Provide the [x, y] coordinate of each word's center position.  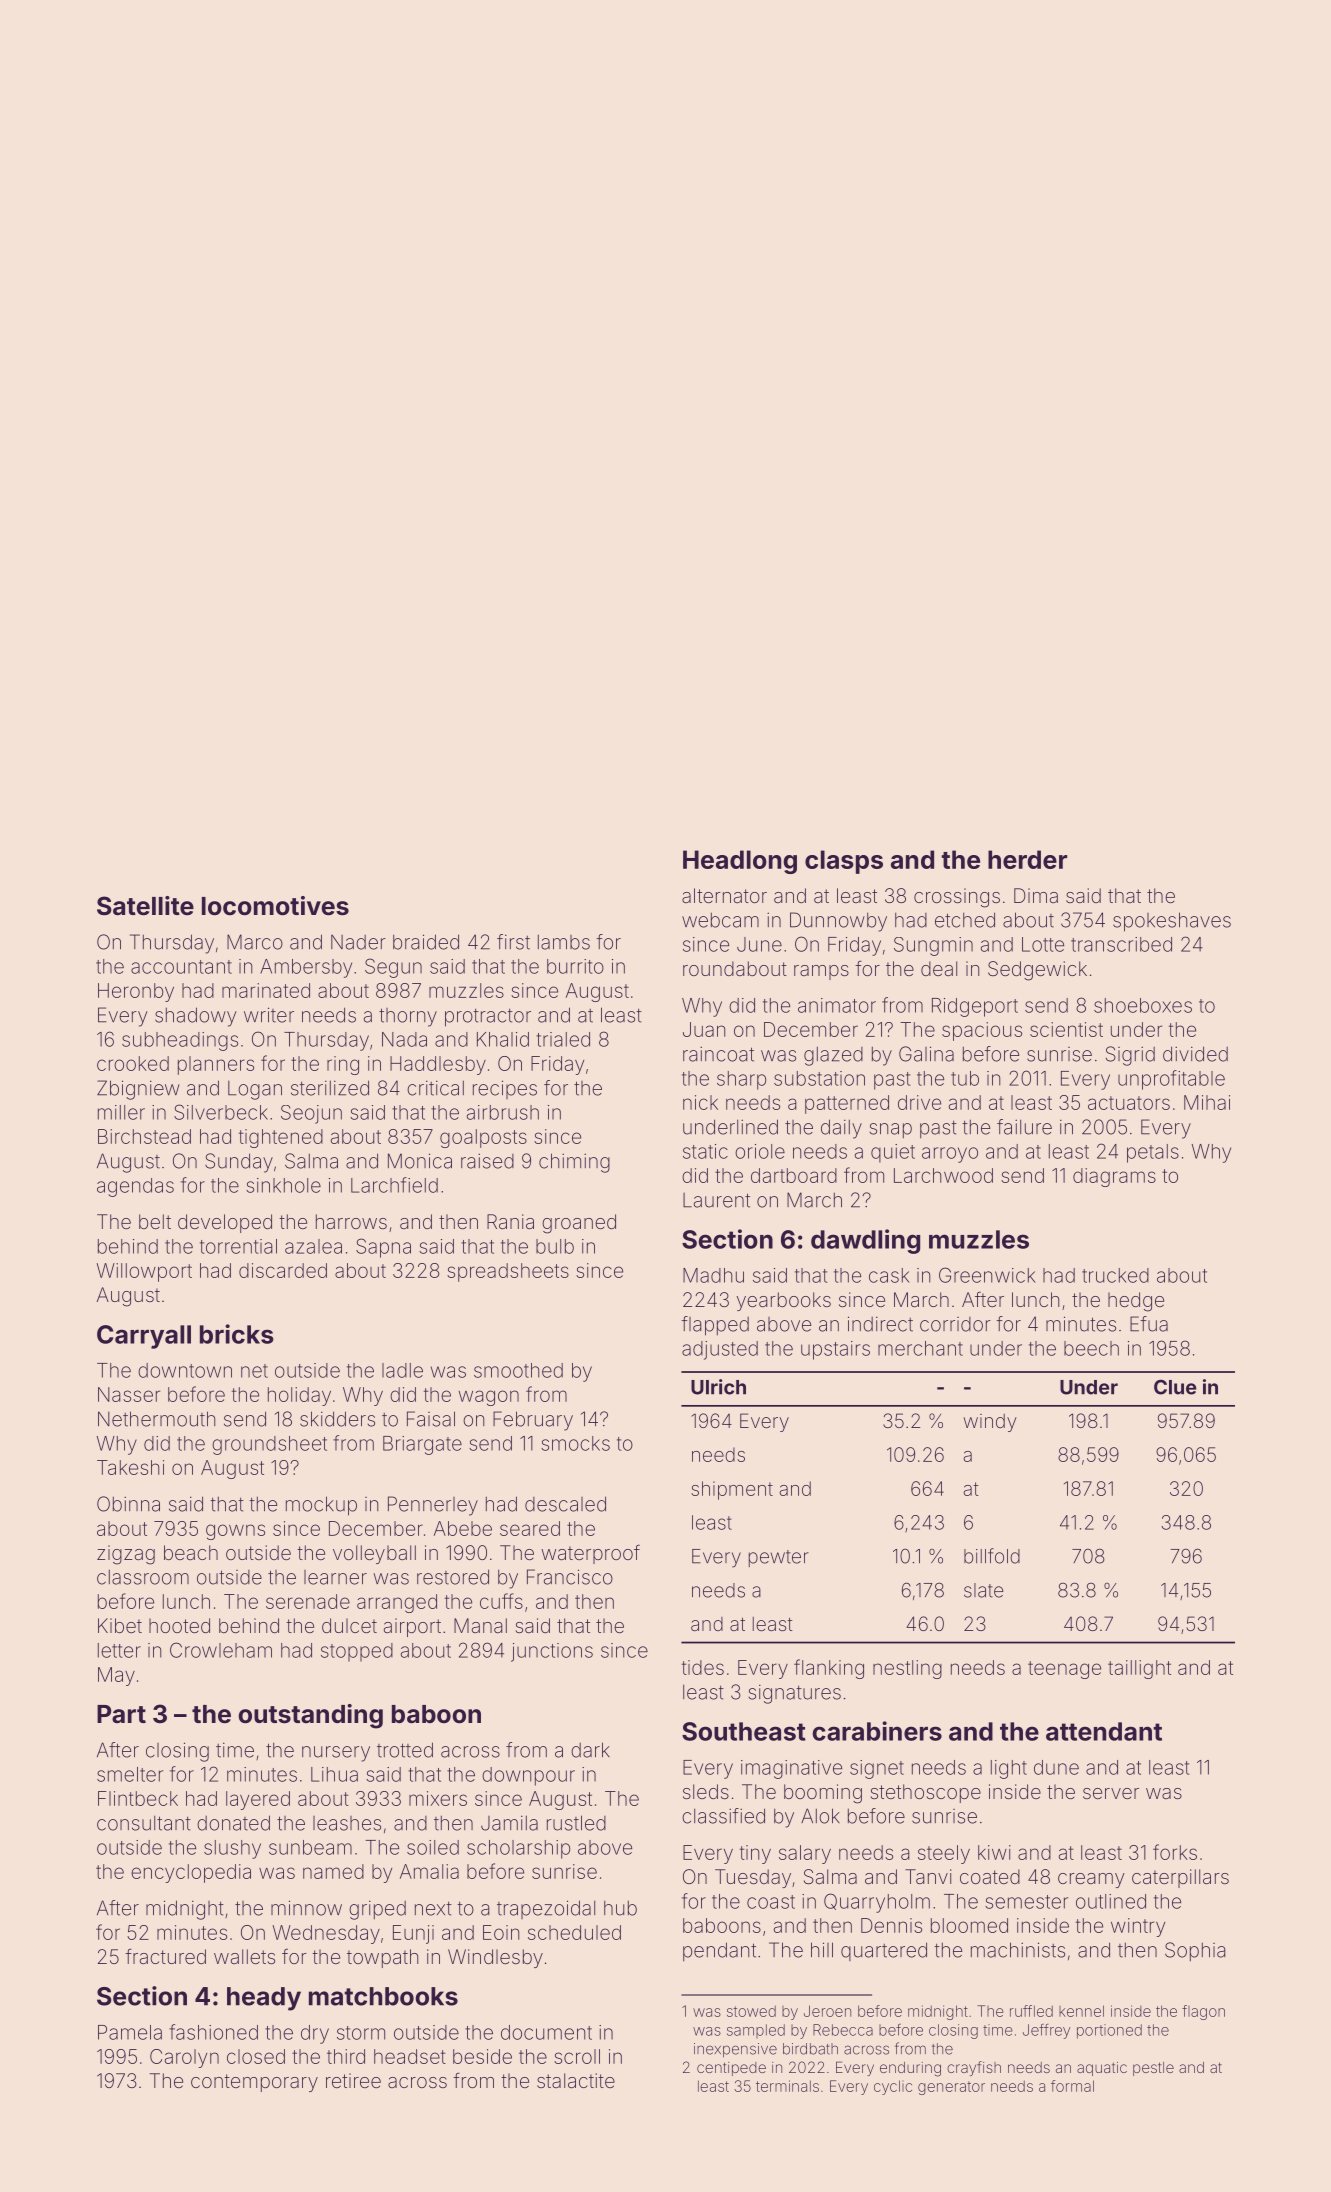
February [533, 1421]
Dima [1036, 895]
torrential [238, 1246]
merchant [920, 1348]
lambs [564, 942]
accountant [181, 967]
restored [453, 1577]
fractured [165, 1956]
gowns [235, 1532]
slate [983, 1590]
